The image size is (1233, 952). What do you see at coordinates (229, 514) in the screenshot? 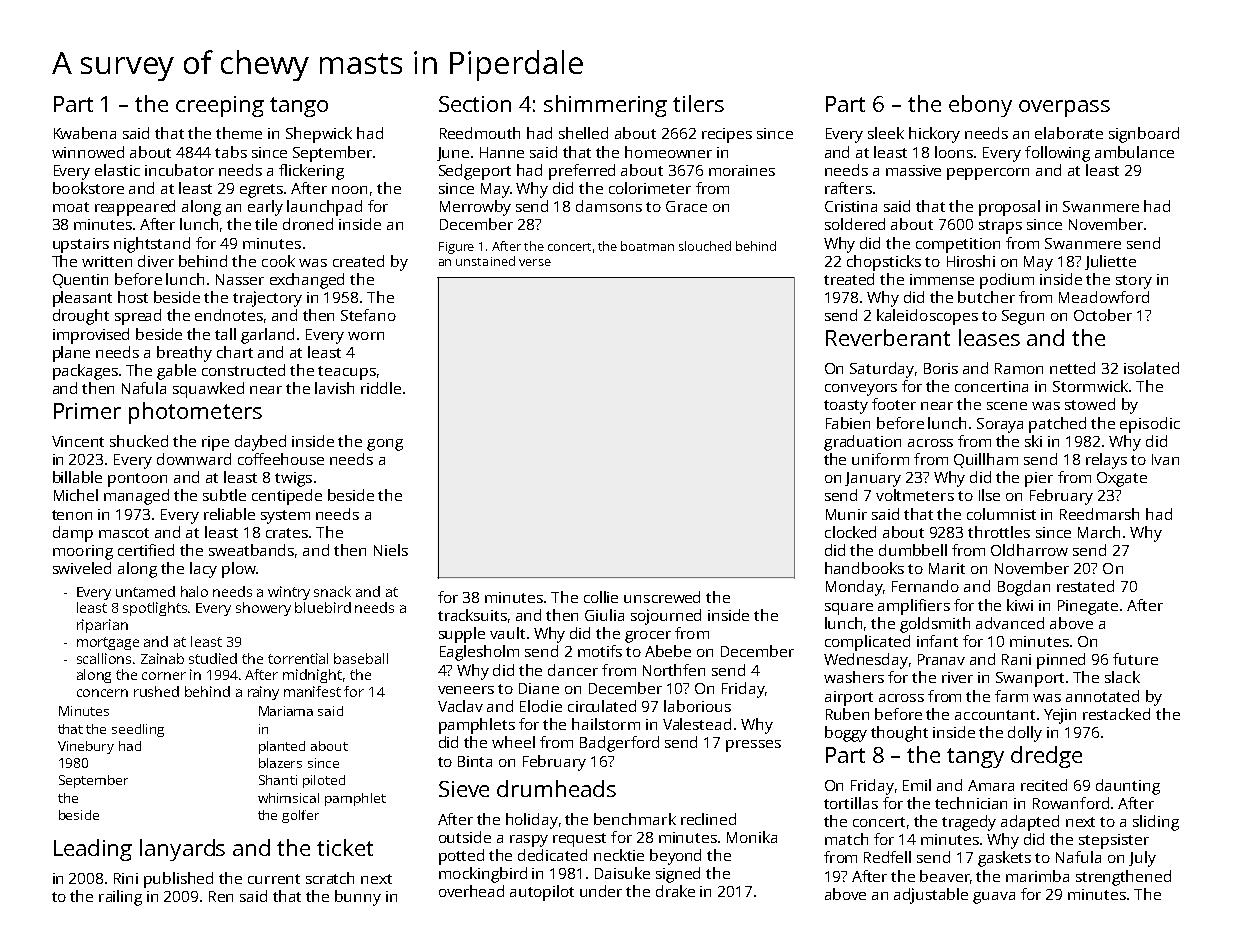
I see `reliable` at bounding box center [229, 514].
